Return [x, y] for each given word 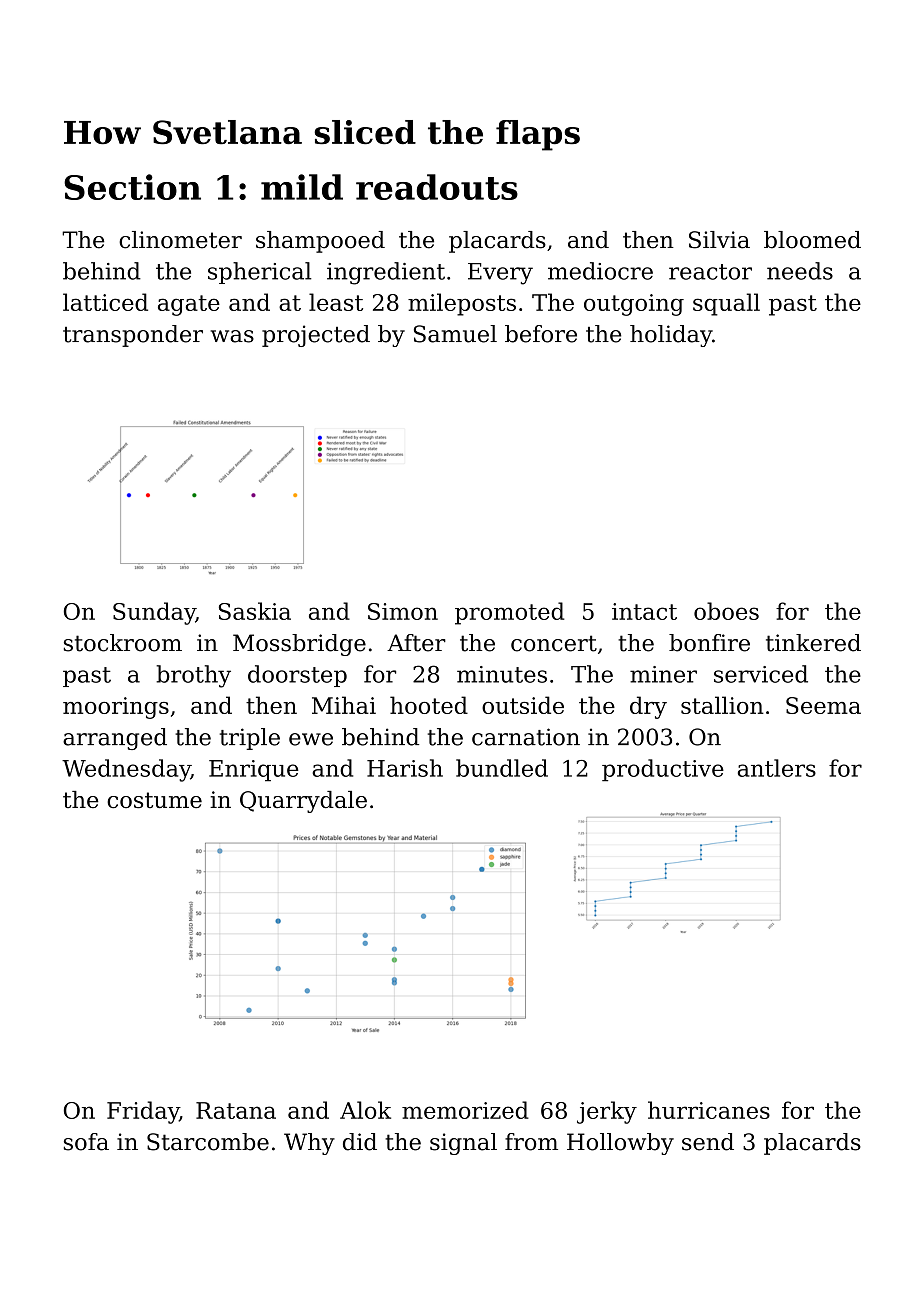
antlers [777, 768]
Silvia [719, 240]
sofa [86, 1142]
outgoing [634, 305]
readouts [437, 187]
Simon [403, 611]
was [232, 336]
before [541, 334]
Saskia [255, 611]
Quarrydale [303, 802]
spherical [259, 273]
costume [154, 800]
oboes [726, 611]
